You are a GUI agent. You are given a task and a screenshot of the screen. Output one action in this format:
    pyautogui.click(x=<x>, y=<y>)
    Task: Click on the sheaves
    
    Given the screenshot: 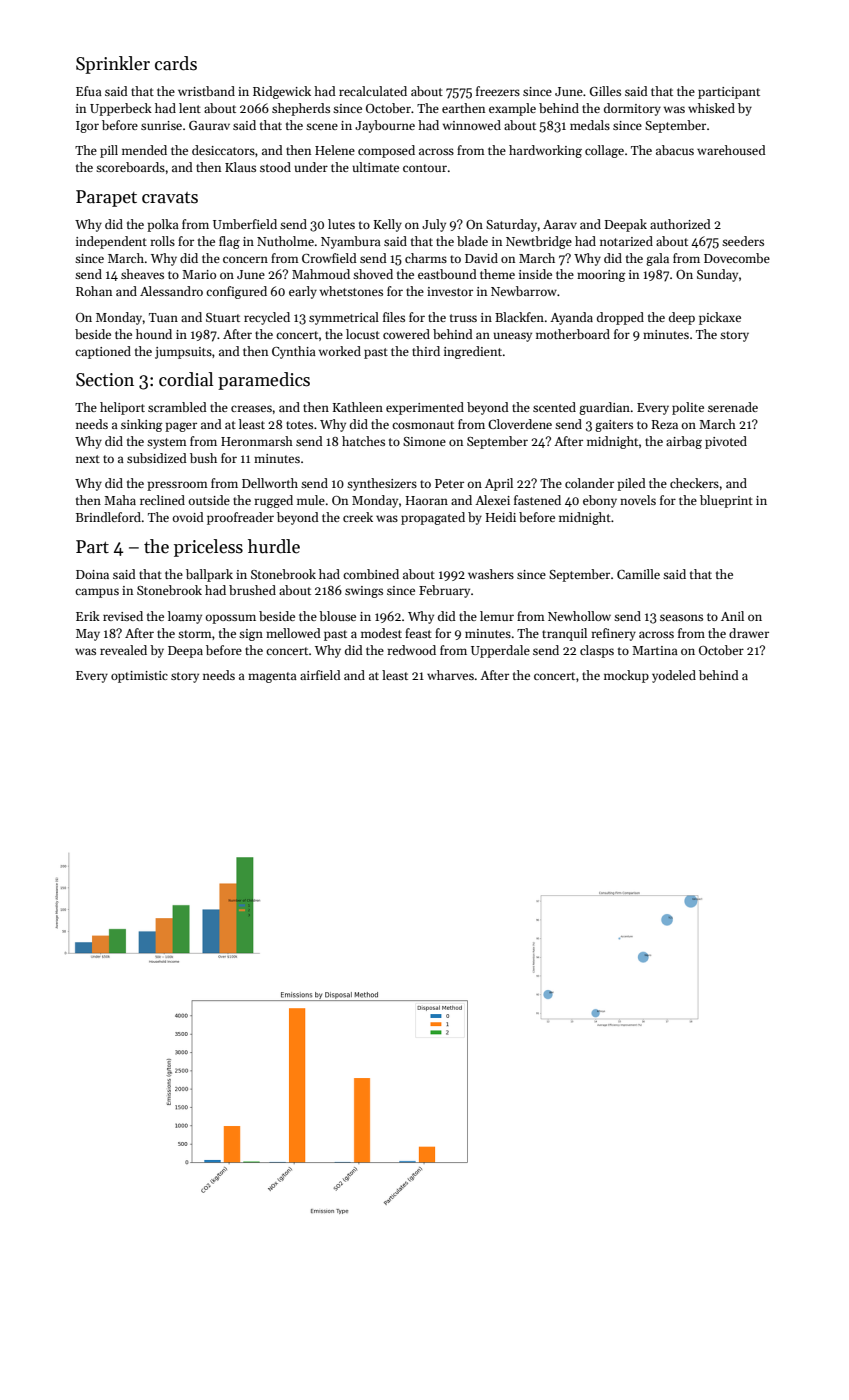 What is the action you would take?
    pyautogui.click(x=142, y=274)
